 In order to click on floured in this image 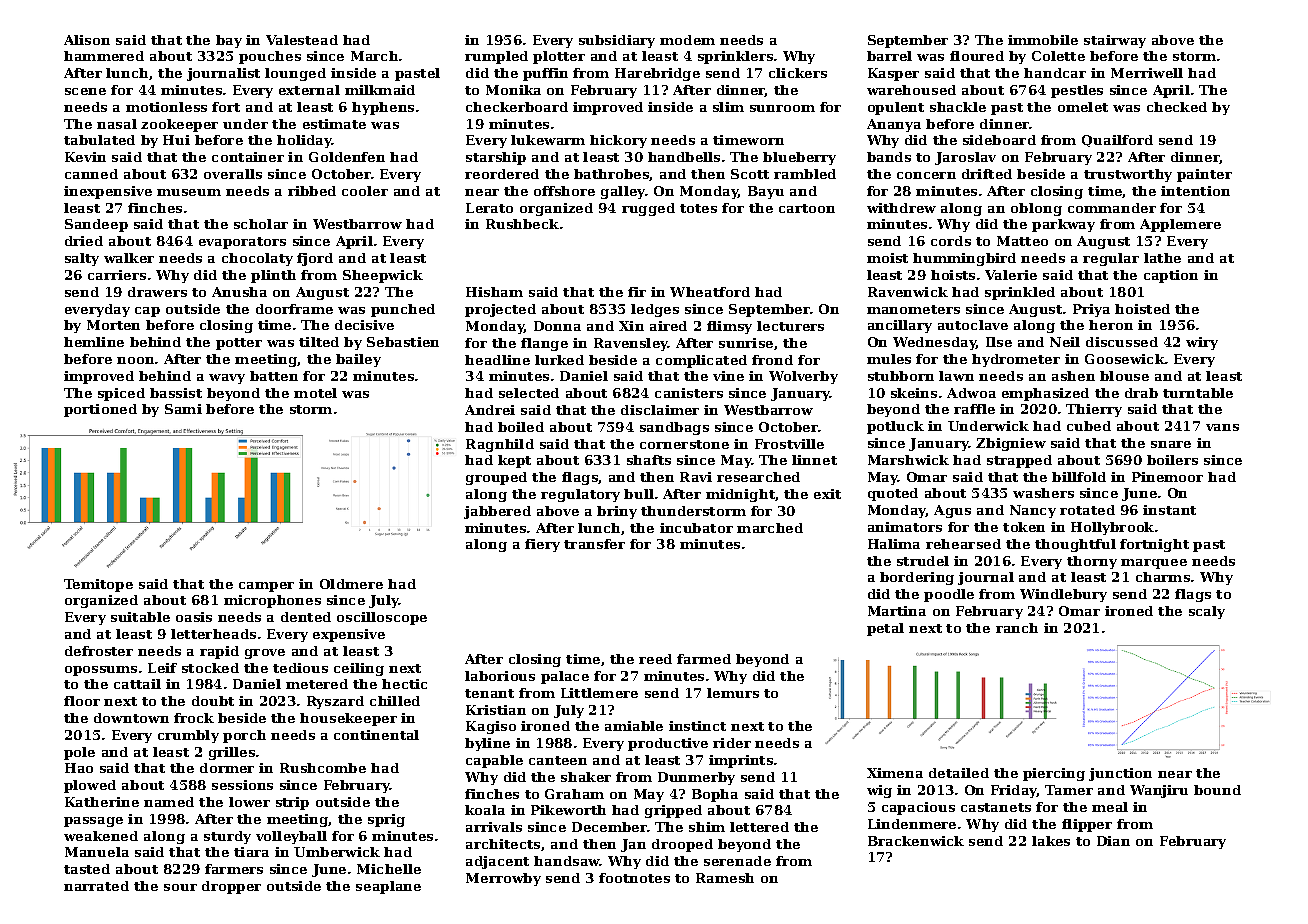, I will do `click(977, 56)`.
